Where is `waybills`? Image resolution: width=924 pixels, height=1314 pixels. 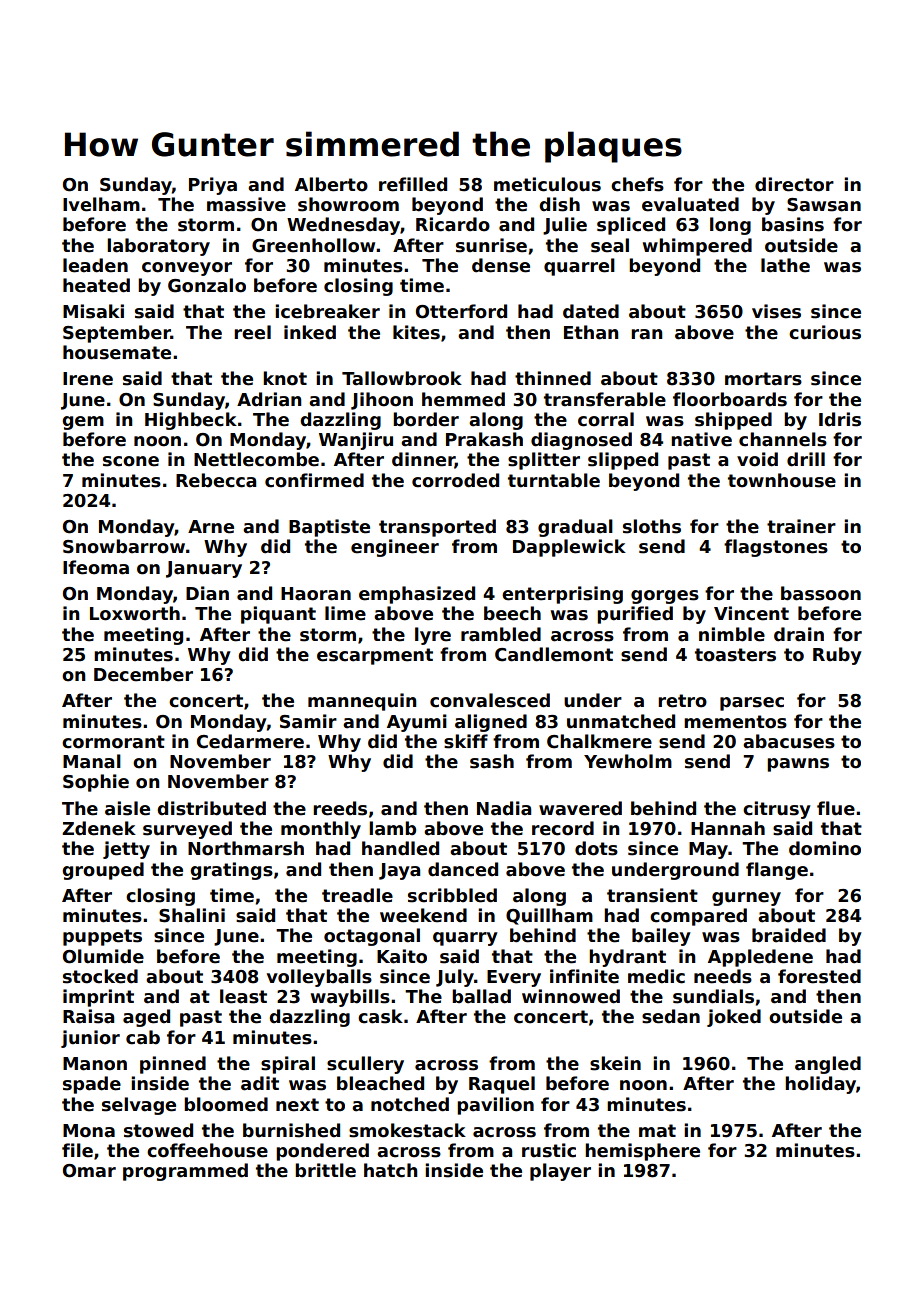 waybills is located at coordinates (350, 998).
